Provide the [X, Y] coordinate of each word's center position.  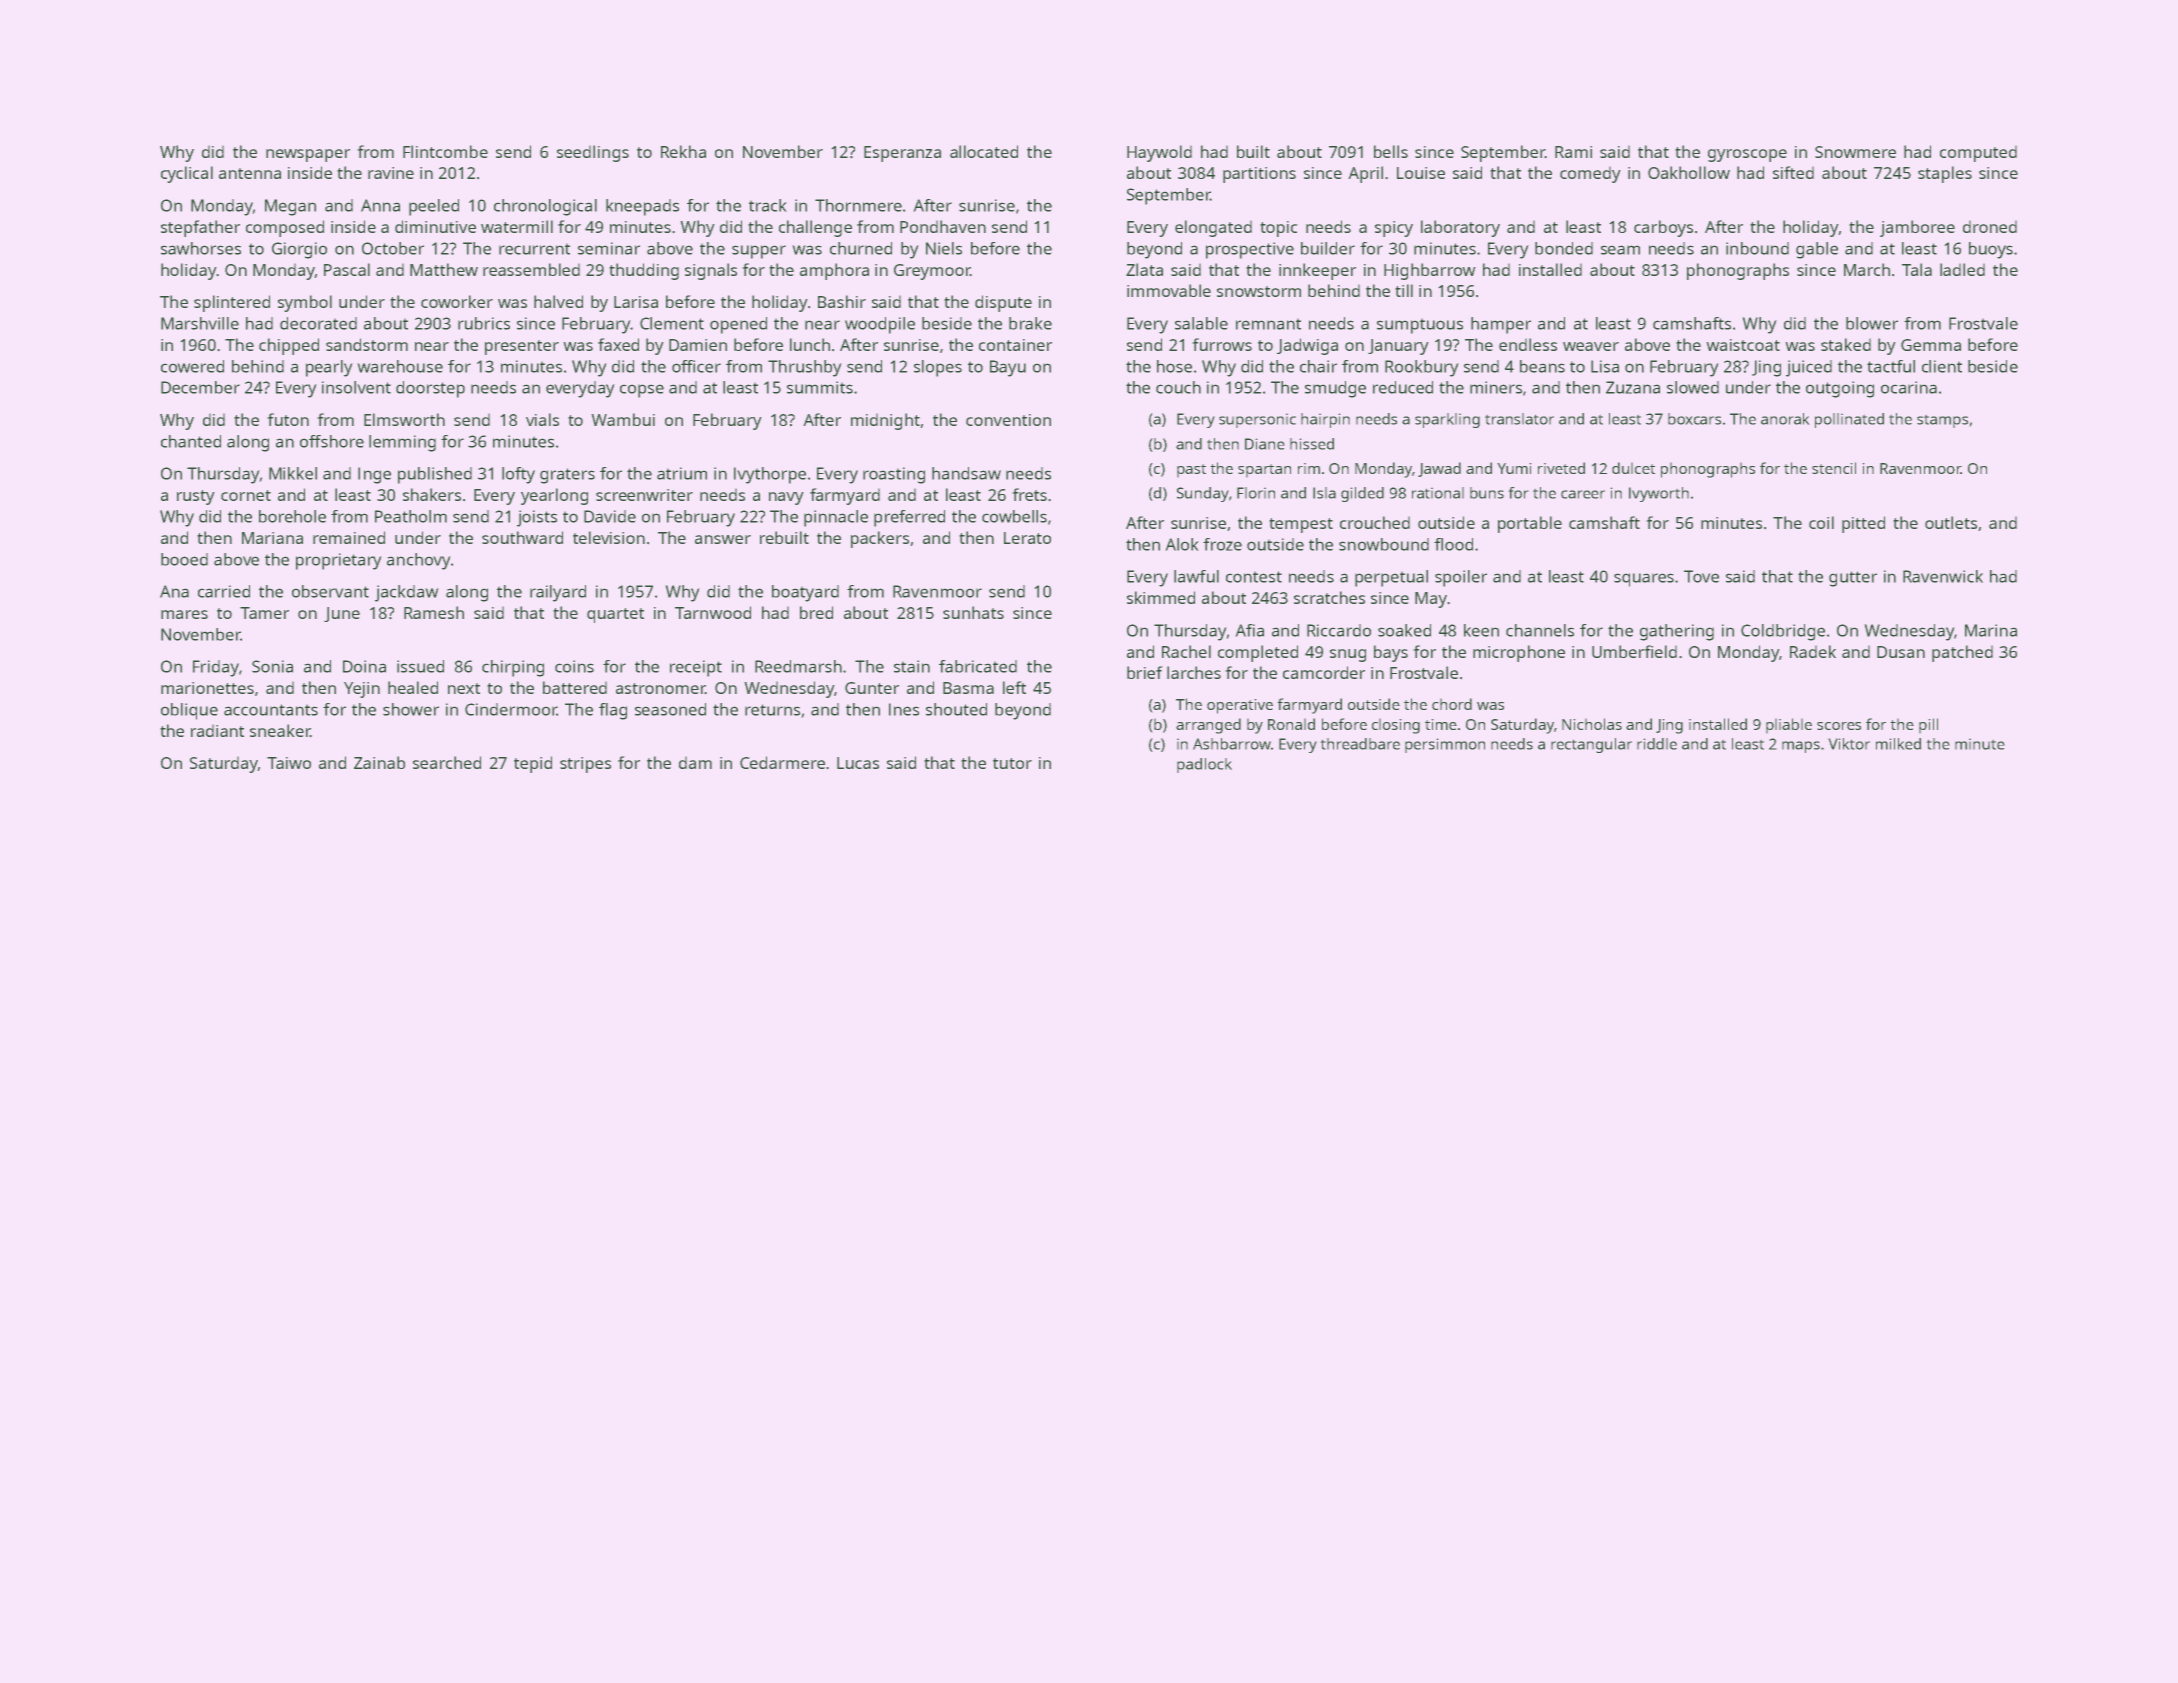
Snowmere [1855, 152]
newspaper [308, 155]
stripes [585, 765]
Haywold [1159, 153]
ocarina [1909, 387]
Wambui [623, 419]
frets [1029, 494]
